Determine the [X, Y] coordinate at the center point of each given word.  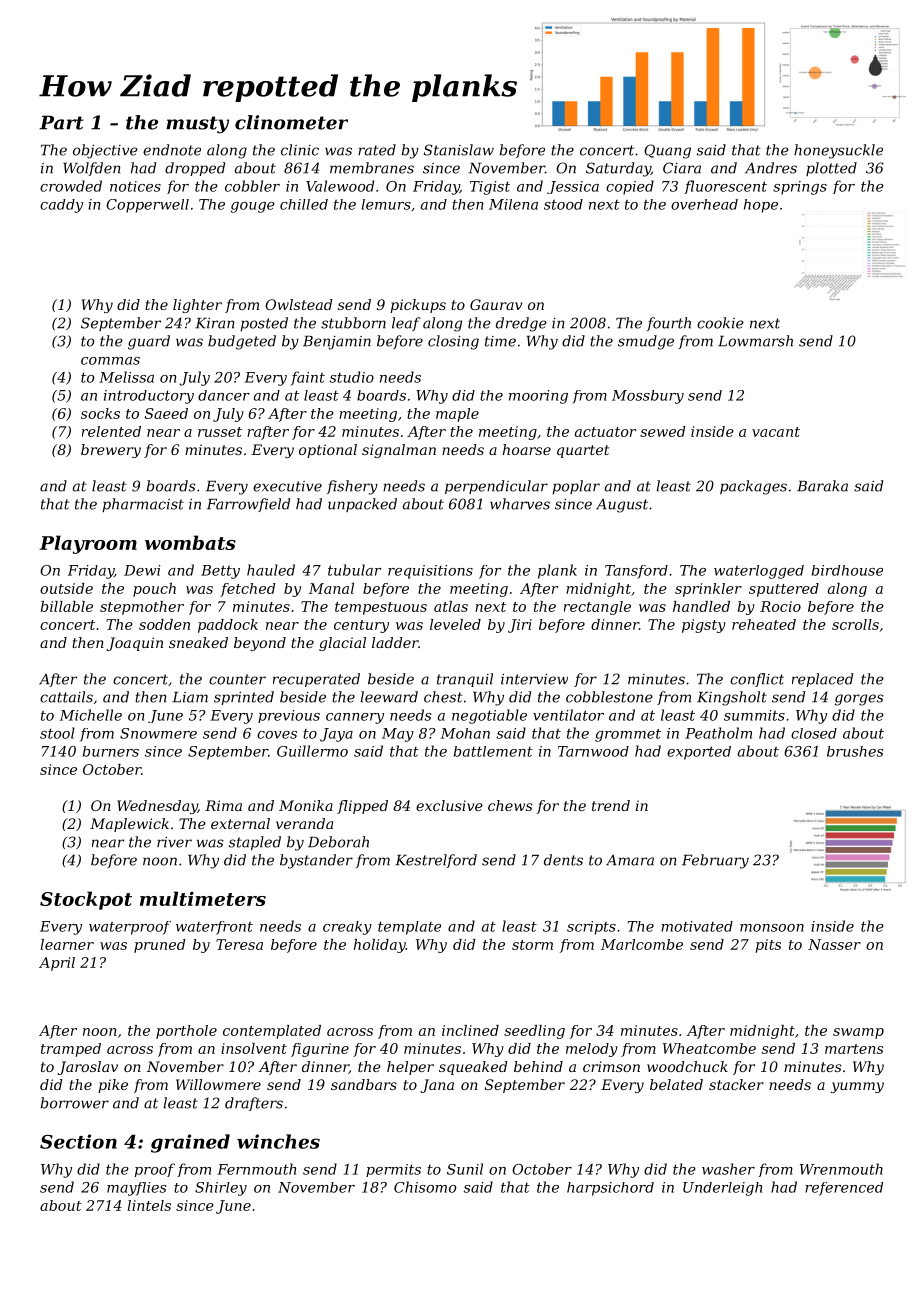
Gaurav [496, 304]
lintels [149, 1205]
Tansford [636, 572]
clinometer [291, 122]
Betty [220, 572]
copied [630, 187]
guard [149, 342]
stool [57, 733]
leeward [389, 697]
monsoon [772, 928]
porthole [186, 1032]
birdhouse [847, 570]
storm [532, 945]
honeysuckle [838, 151]
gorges [859, 700]
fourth [669, 324]
